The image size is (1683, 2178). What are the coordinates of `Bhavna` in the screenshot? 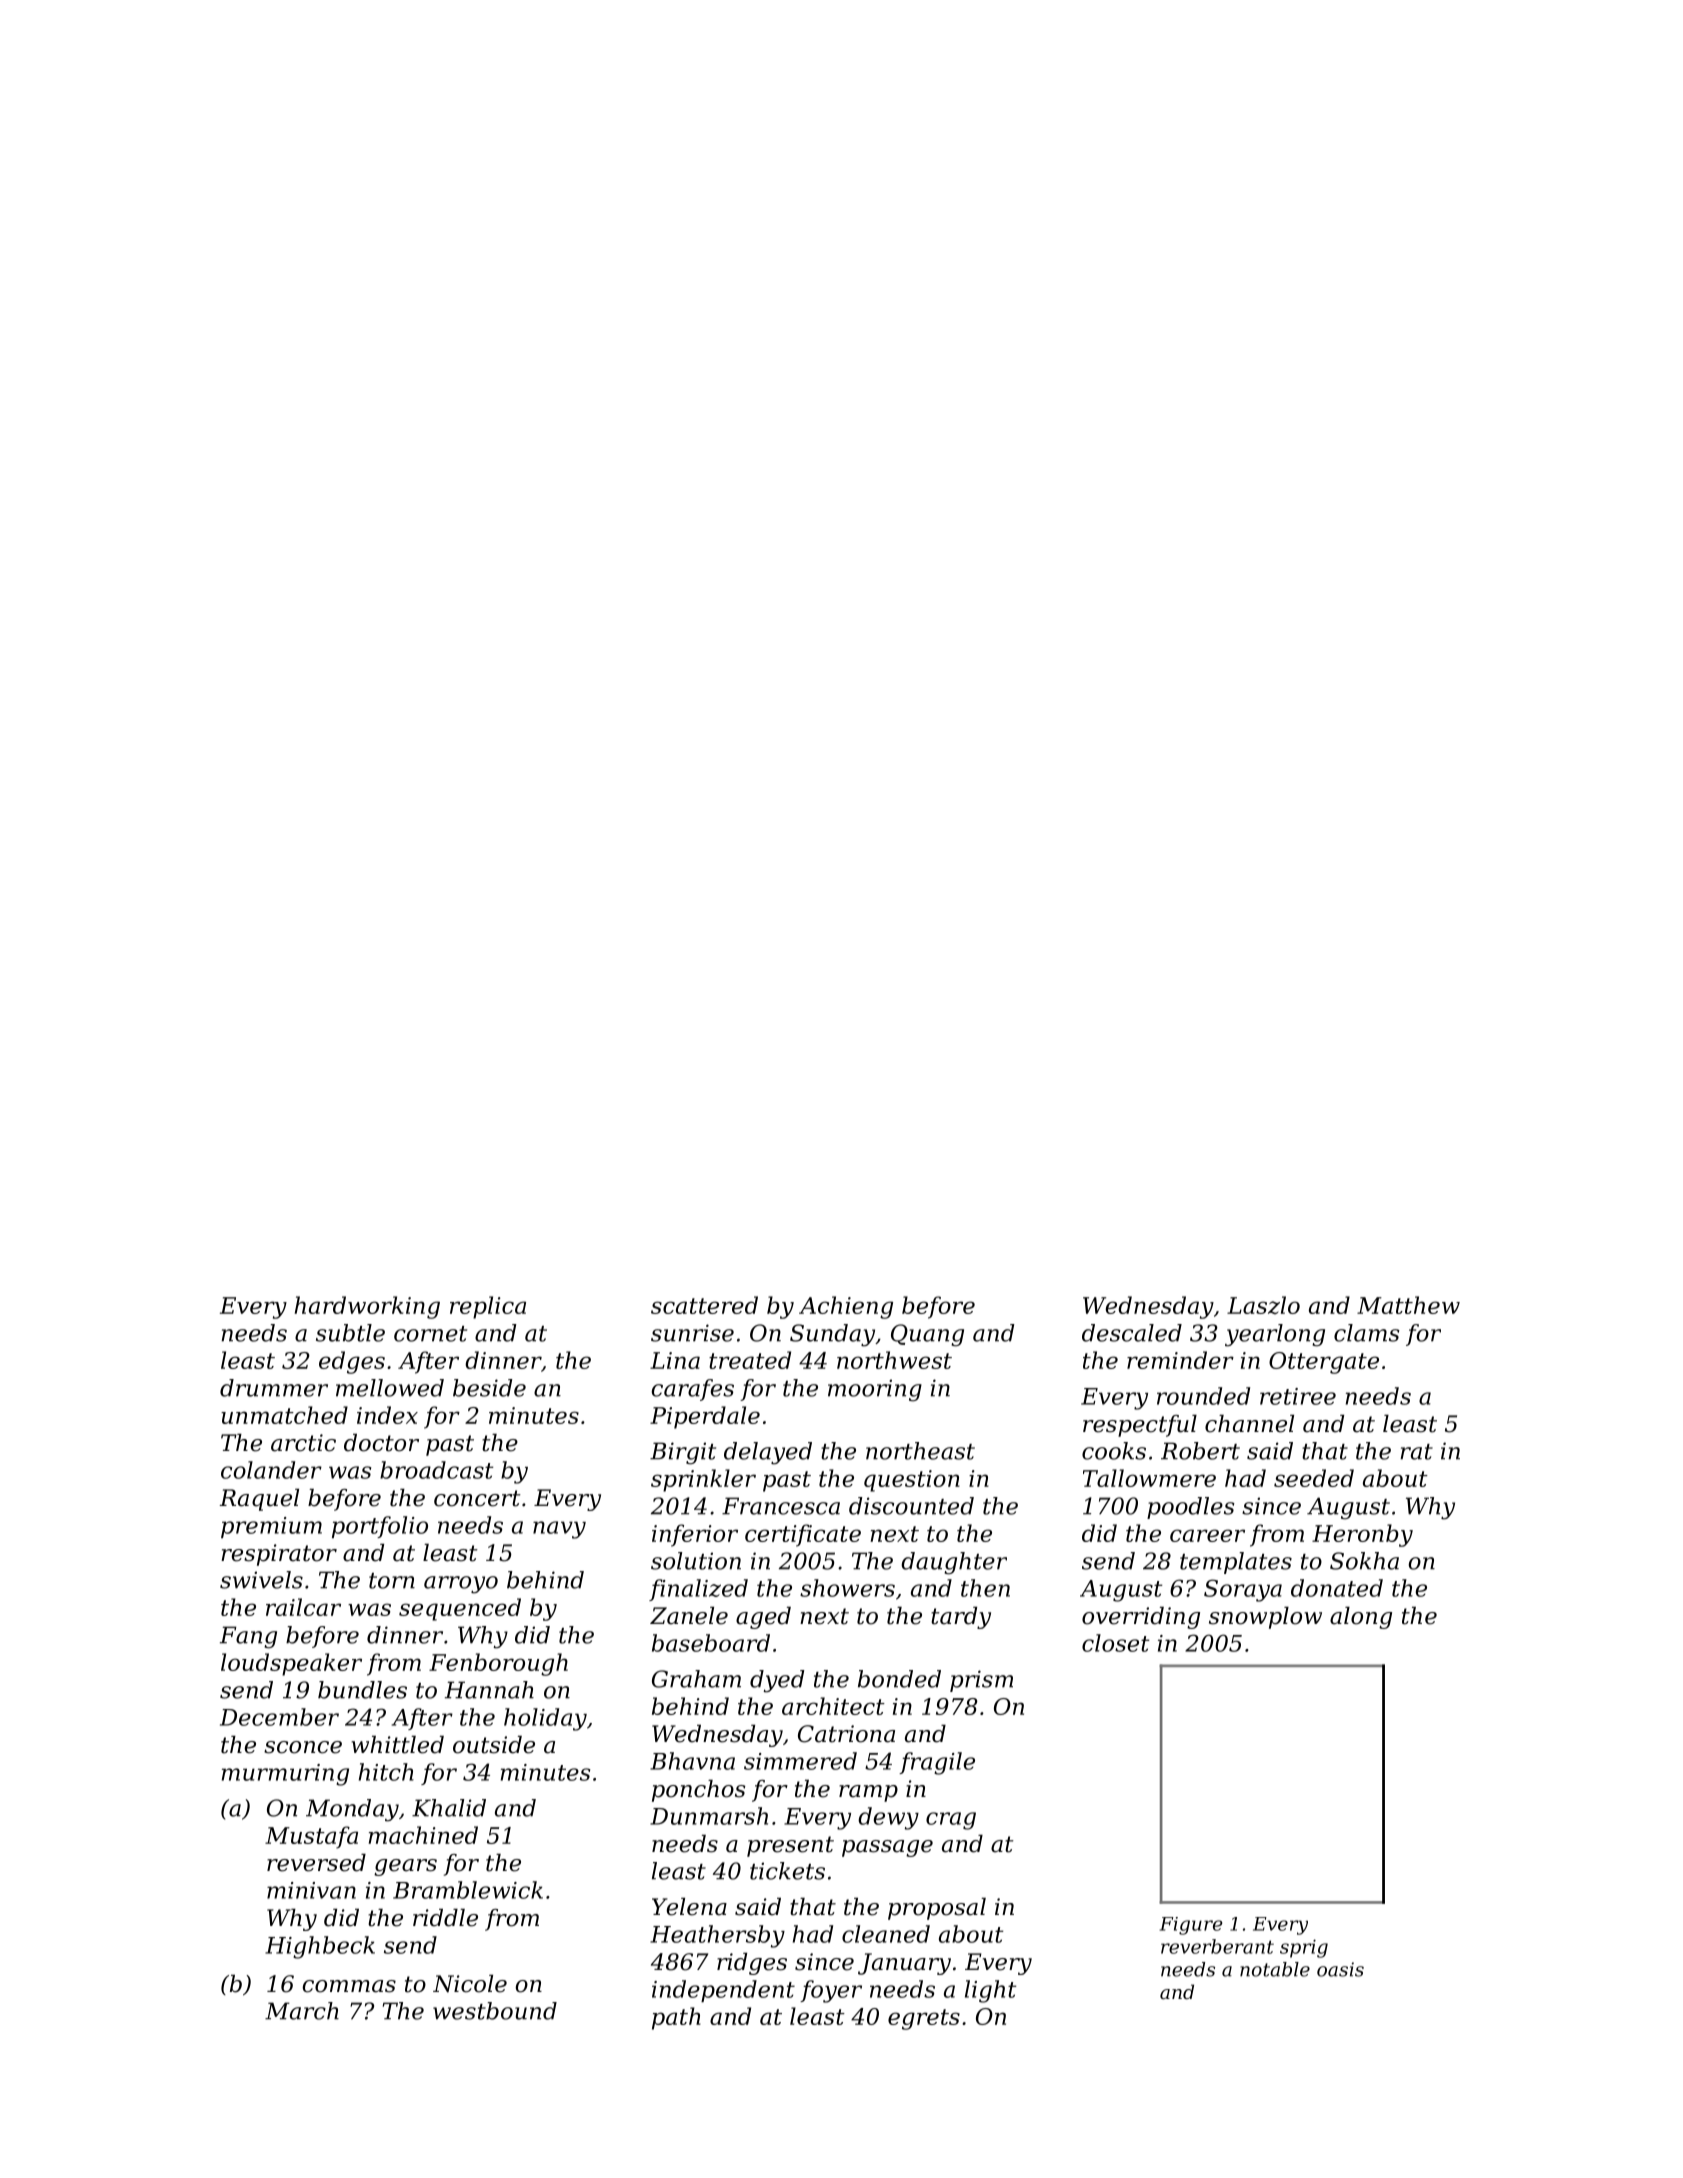 It's located at (692, 1761).
